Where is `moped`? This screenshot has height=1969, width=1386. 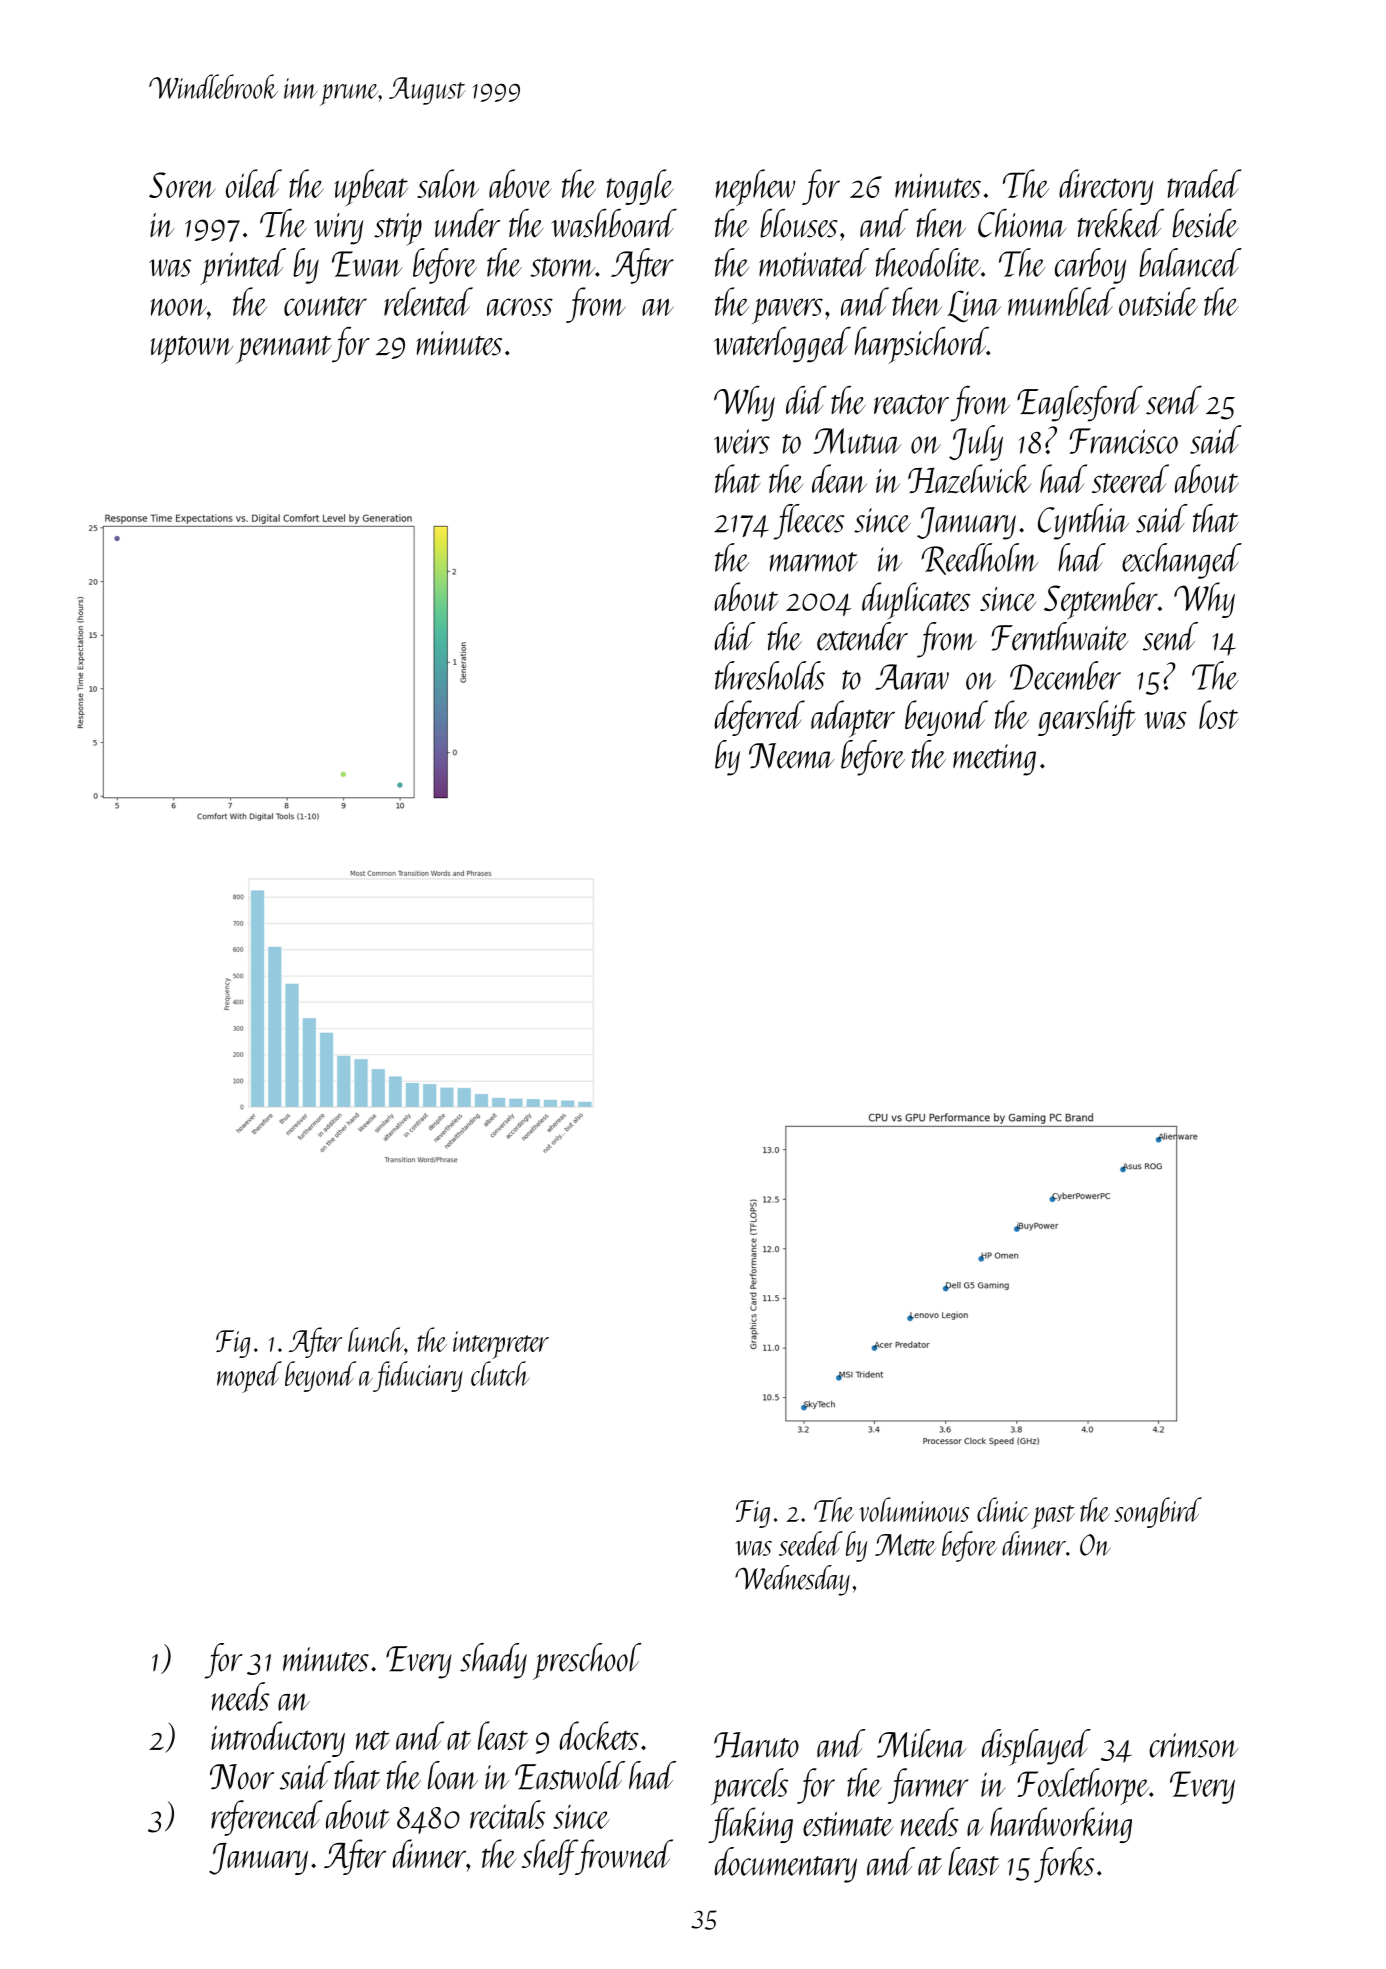 moped is located at coordinates (249, 1377).
